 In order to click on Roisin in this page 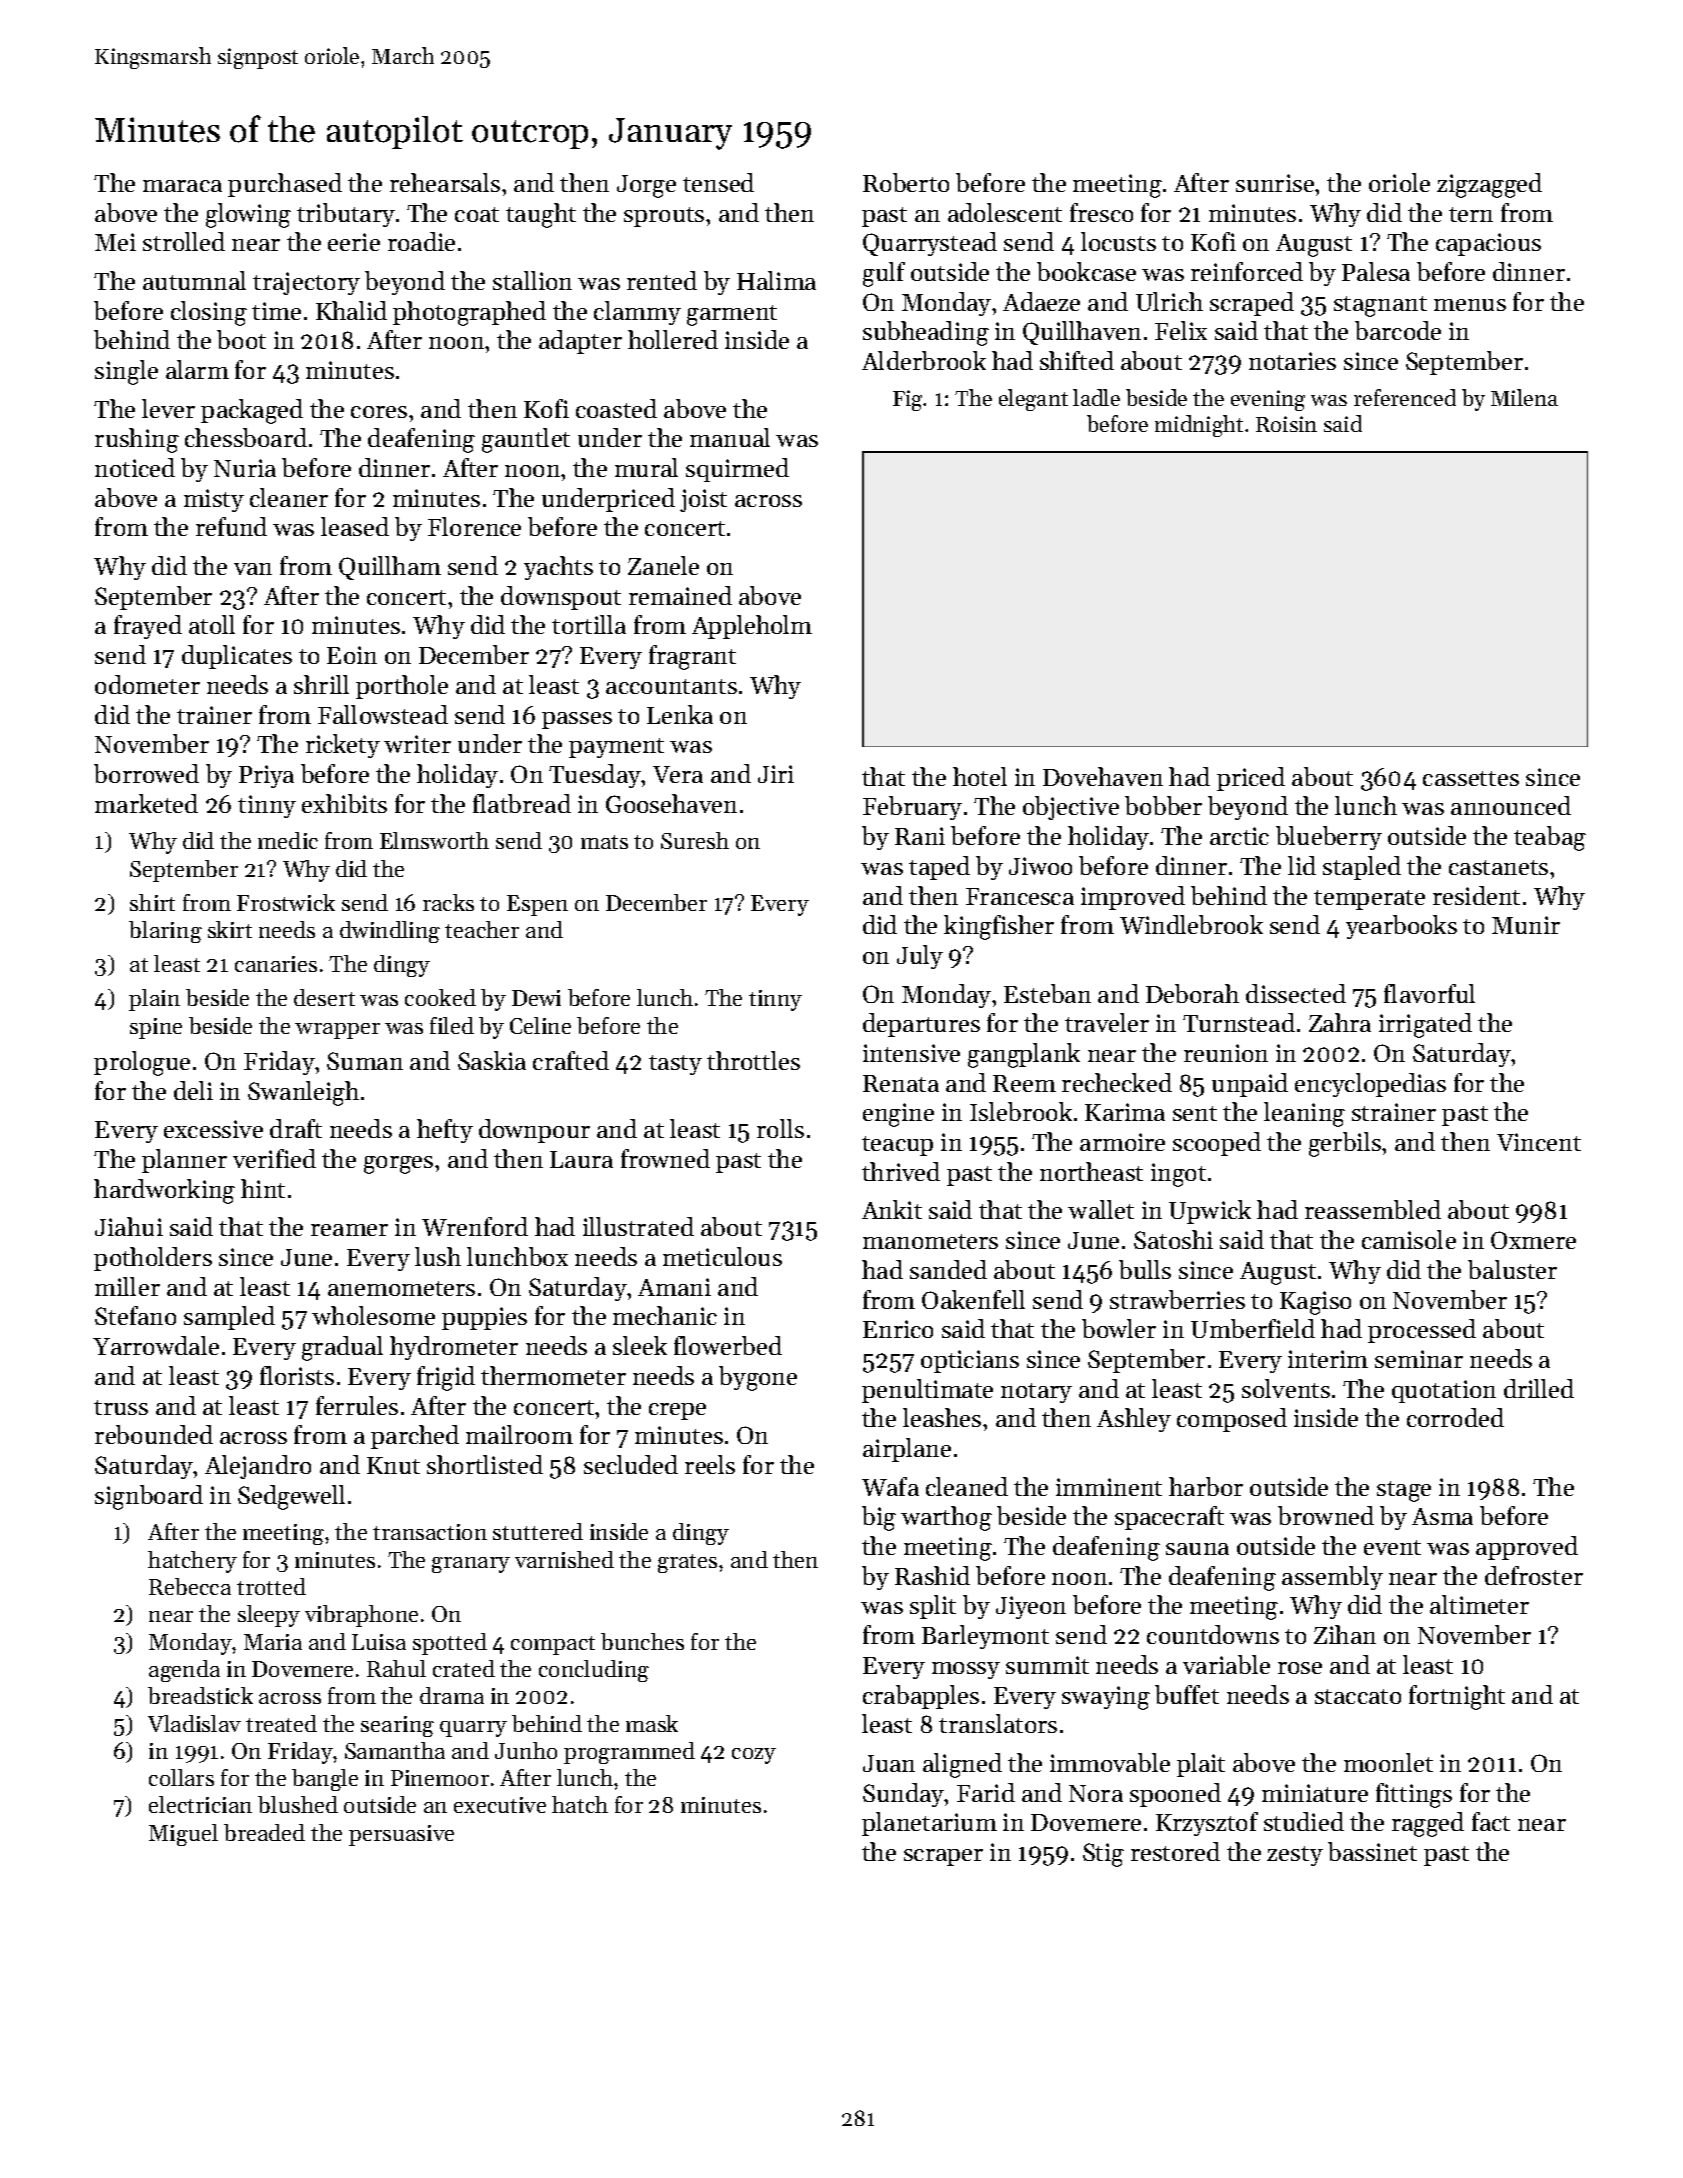, I will do `click(1286, 424)`.
